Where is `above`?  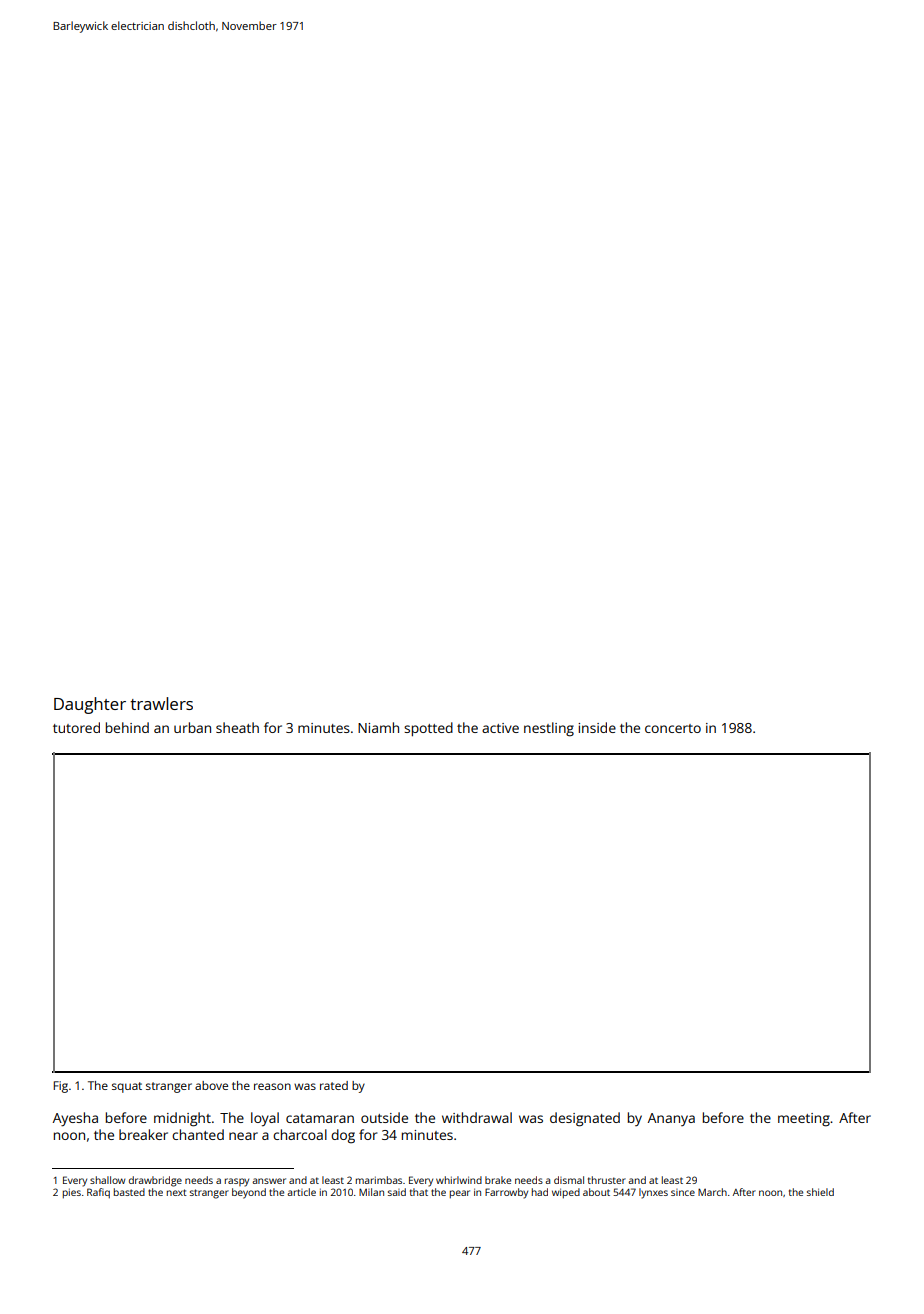 above is located at coordinates (211, 1085).
